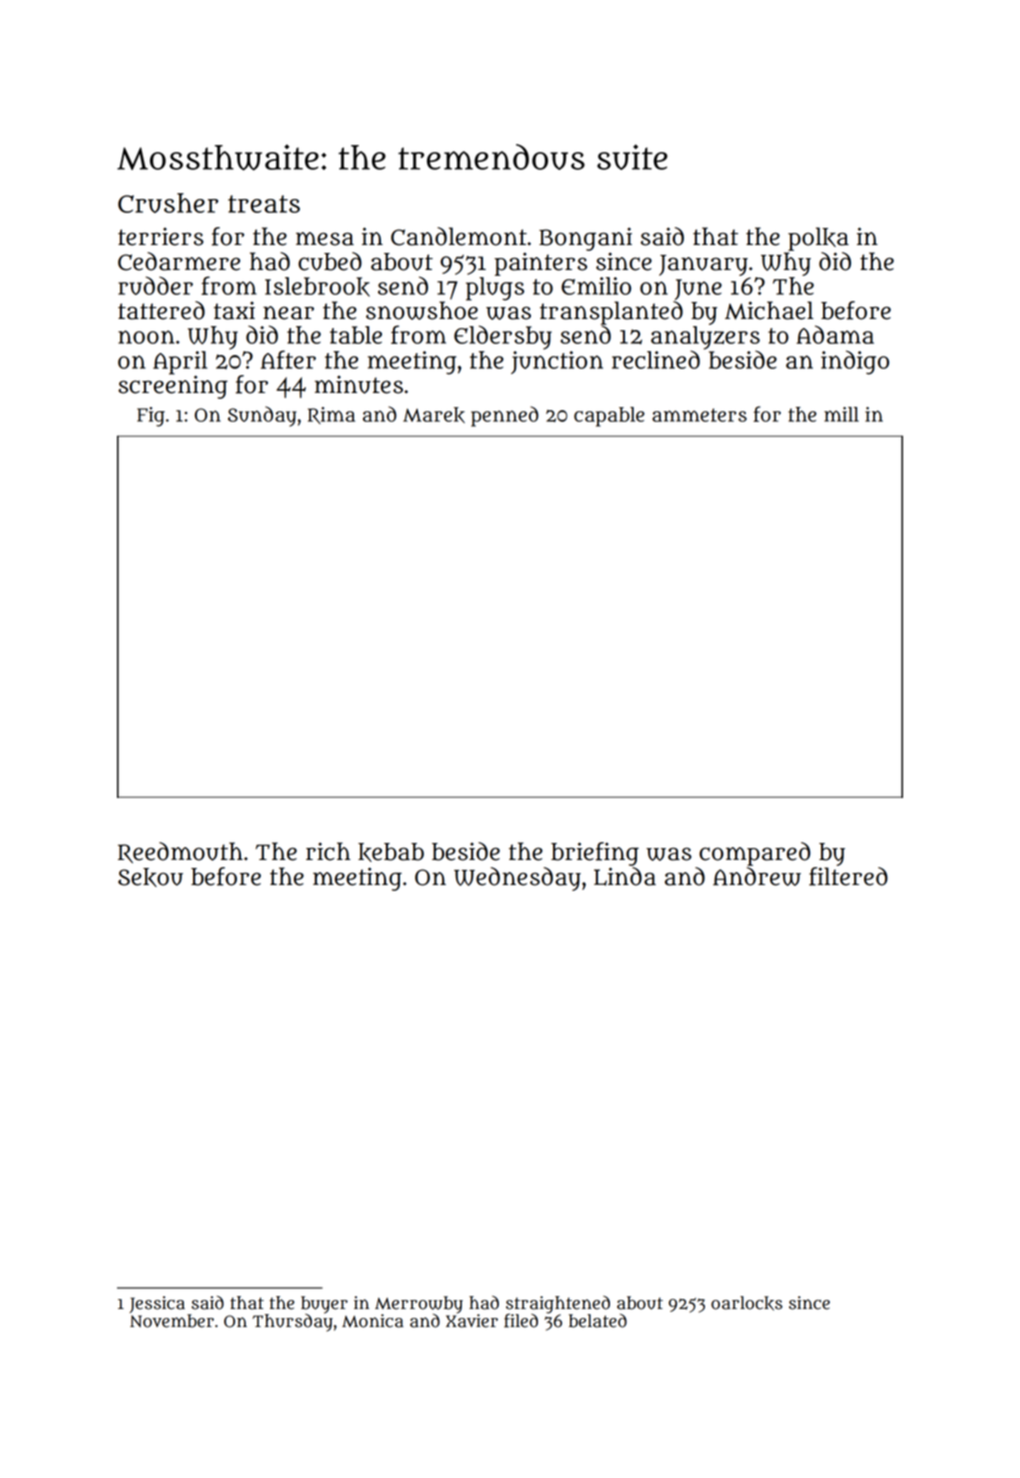  Describe the element at coordinates (324, 1304) in the screenshot. I see `buyer` at that location.
